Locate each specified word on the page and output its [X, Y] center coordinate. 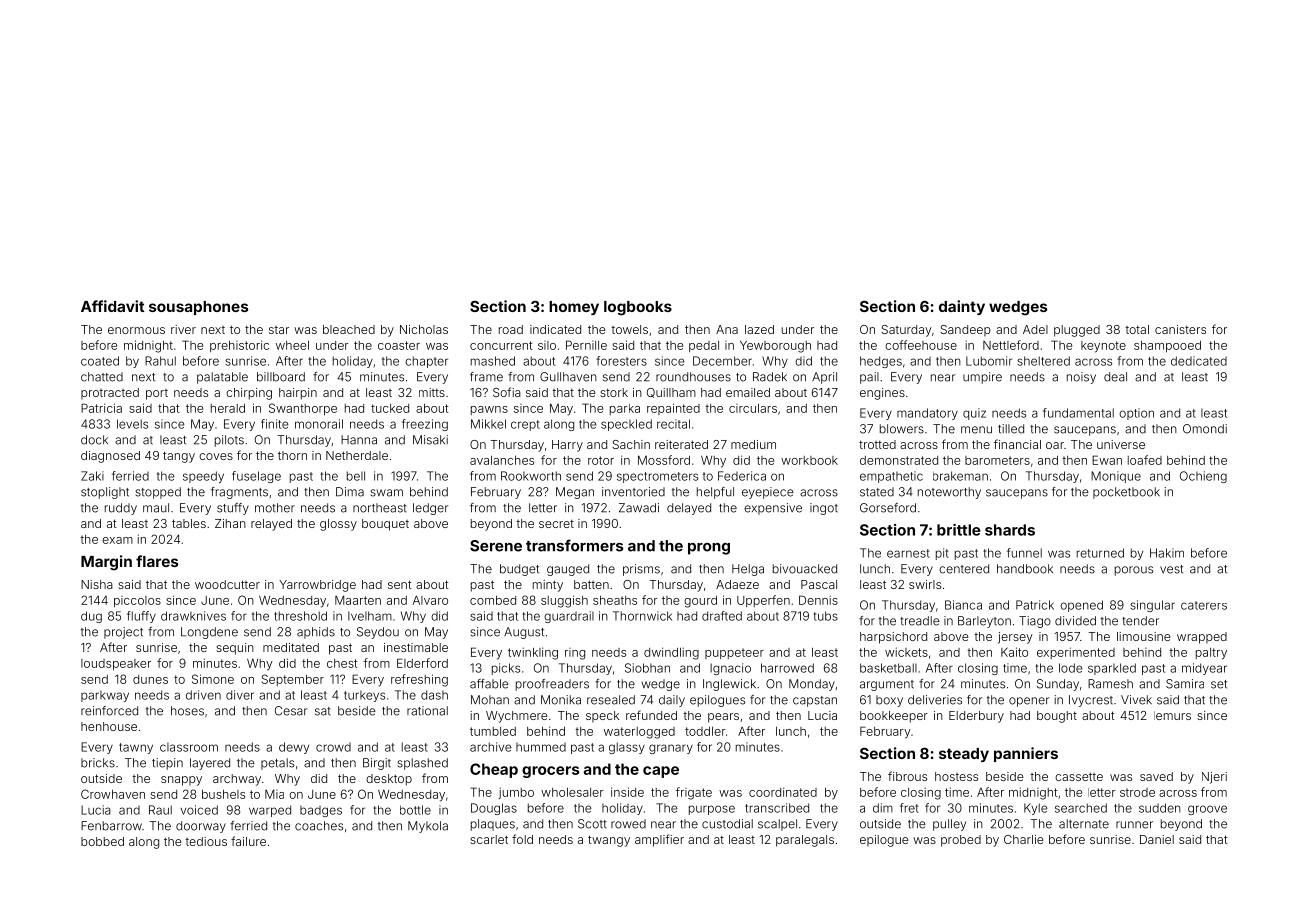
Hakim [1167, 553]
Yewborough [775, 346]
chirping [249, 394]
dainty [962, 307]
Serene [496, 546]
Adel [1035, 329]
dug [91, 617]
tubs [825, 616]
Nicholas [424, 329]
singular [1152, 606]
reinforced [109, 711]
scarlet [489, 839]
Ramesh [1110, 684]
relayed [271, 525]
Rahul [160, 361]
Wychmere [516, 717]
